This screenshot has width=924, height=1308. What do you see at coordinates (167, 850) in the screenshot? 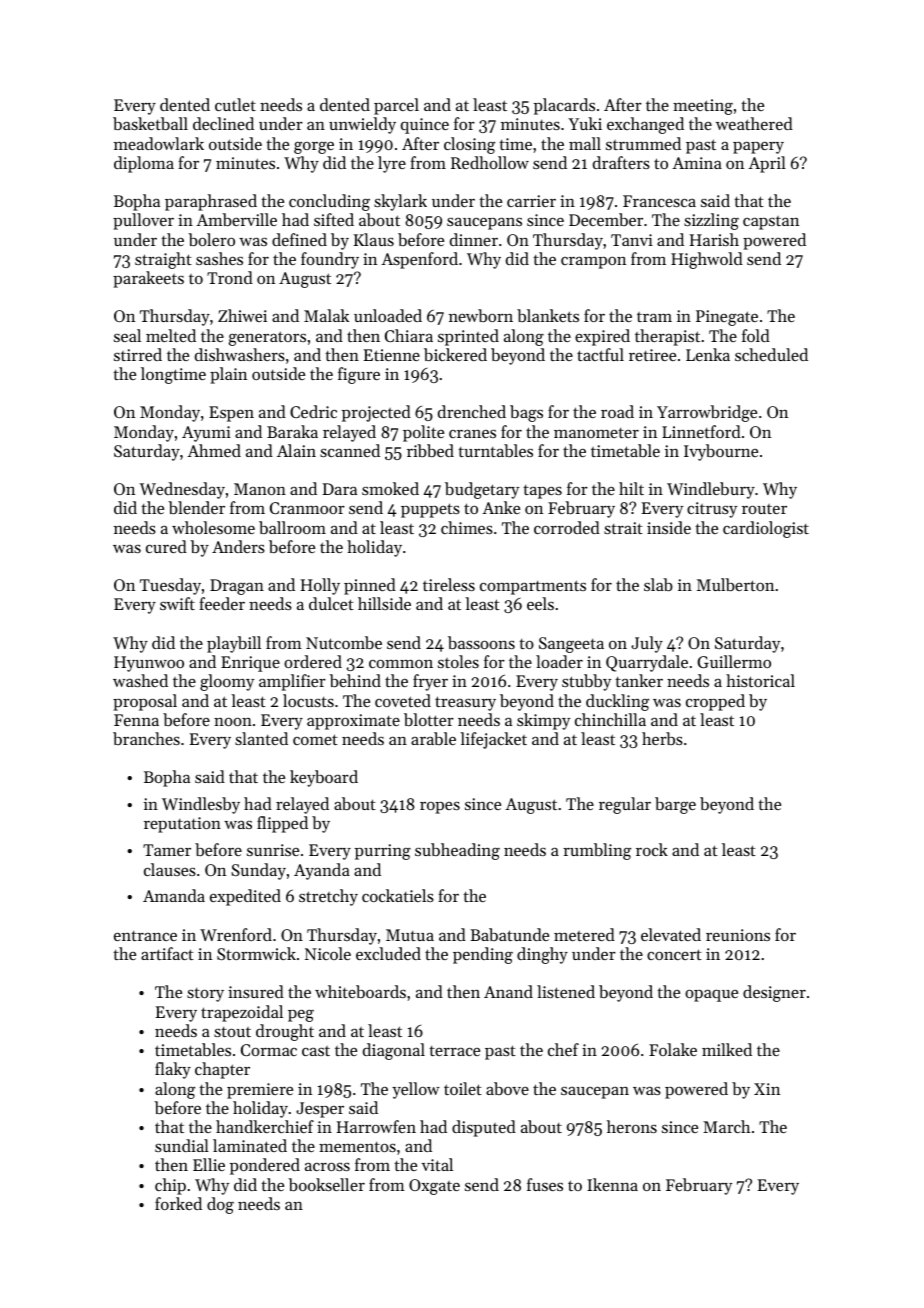
I see `Tamer` at bounding box center [167, 850].
